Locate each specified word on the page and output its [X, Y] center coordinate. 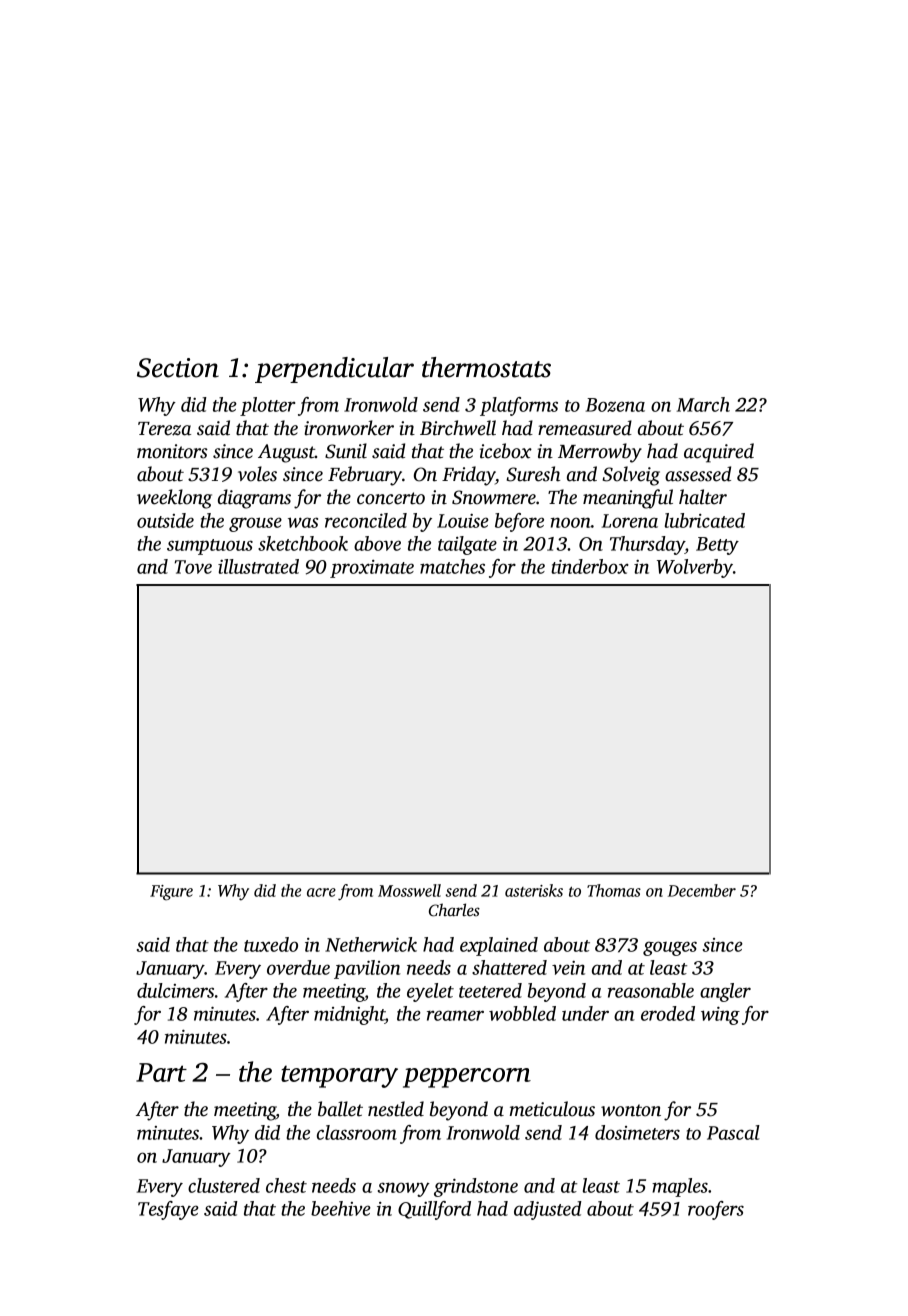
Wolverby [695, 568]
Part [161, 1072]
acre [321, 892]
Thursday [647, 545]
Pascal [733, 1132]
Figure [171, 893]
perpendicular [334, 370]
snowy [404, 1189]
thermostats [486, 367]
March [703, 404]
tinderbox [590, 566]
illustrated [258, 566]
